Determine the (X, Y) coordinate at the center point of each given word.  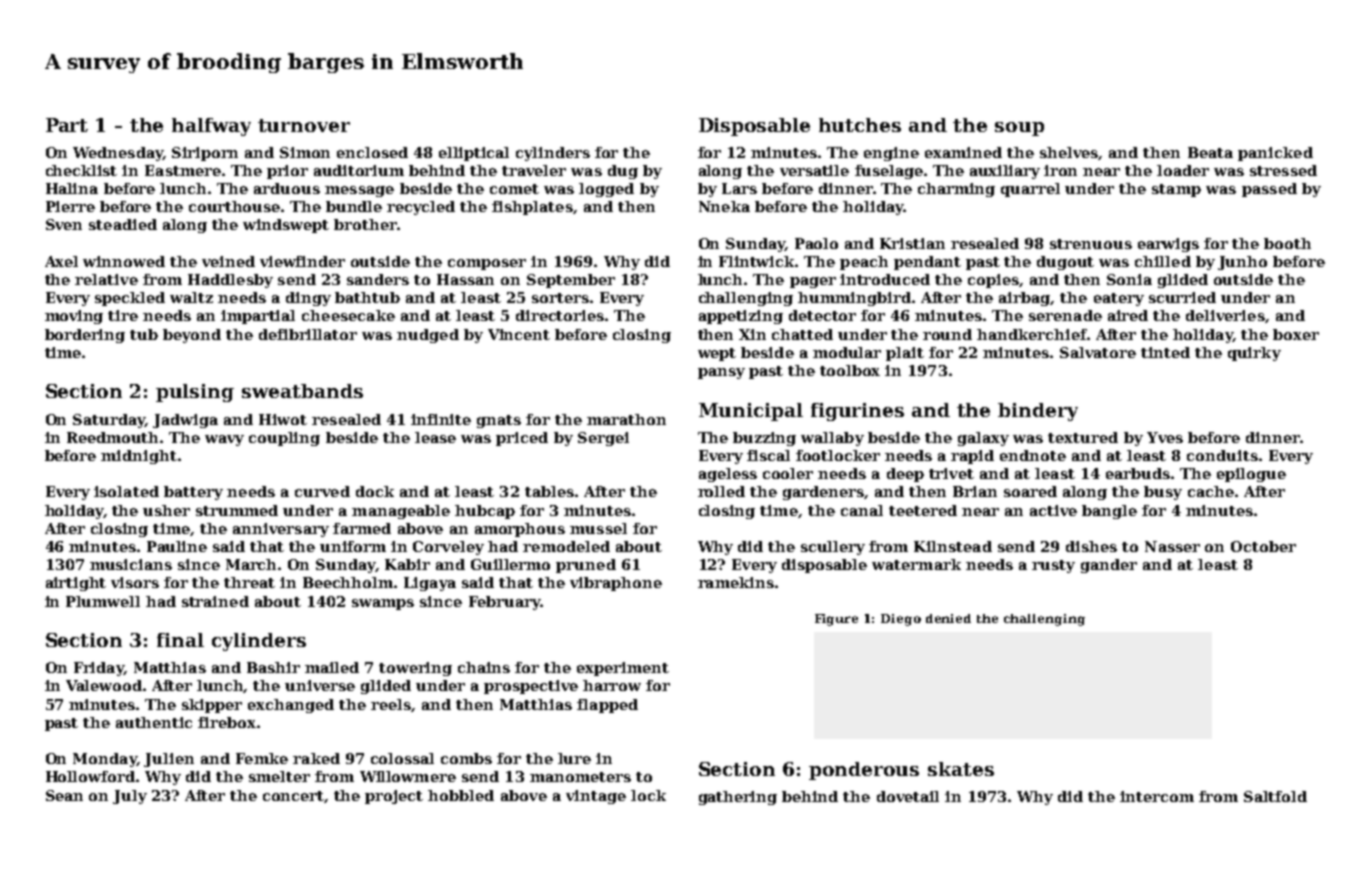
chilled (1163, 261)
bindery (1038, 412)
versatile (814, 170)
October (1263, 546)
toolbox (850, 370)
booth (1287, 243)
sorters (560, 298)
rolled (721, 491)
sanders (378, 279)
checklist (81, 170)
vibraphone (616, 584)
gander (1109, 566)
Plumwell (103, 601)
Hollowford (90, 776)
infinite (441, 419)
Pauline (177, 546)
